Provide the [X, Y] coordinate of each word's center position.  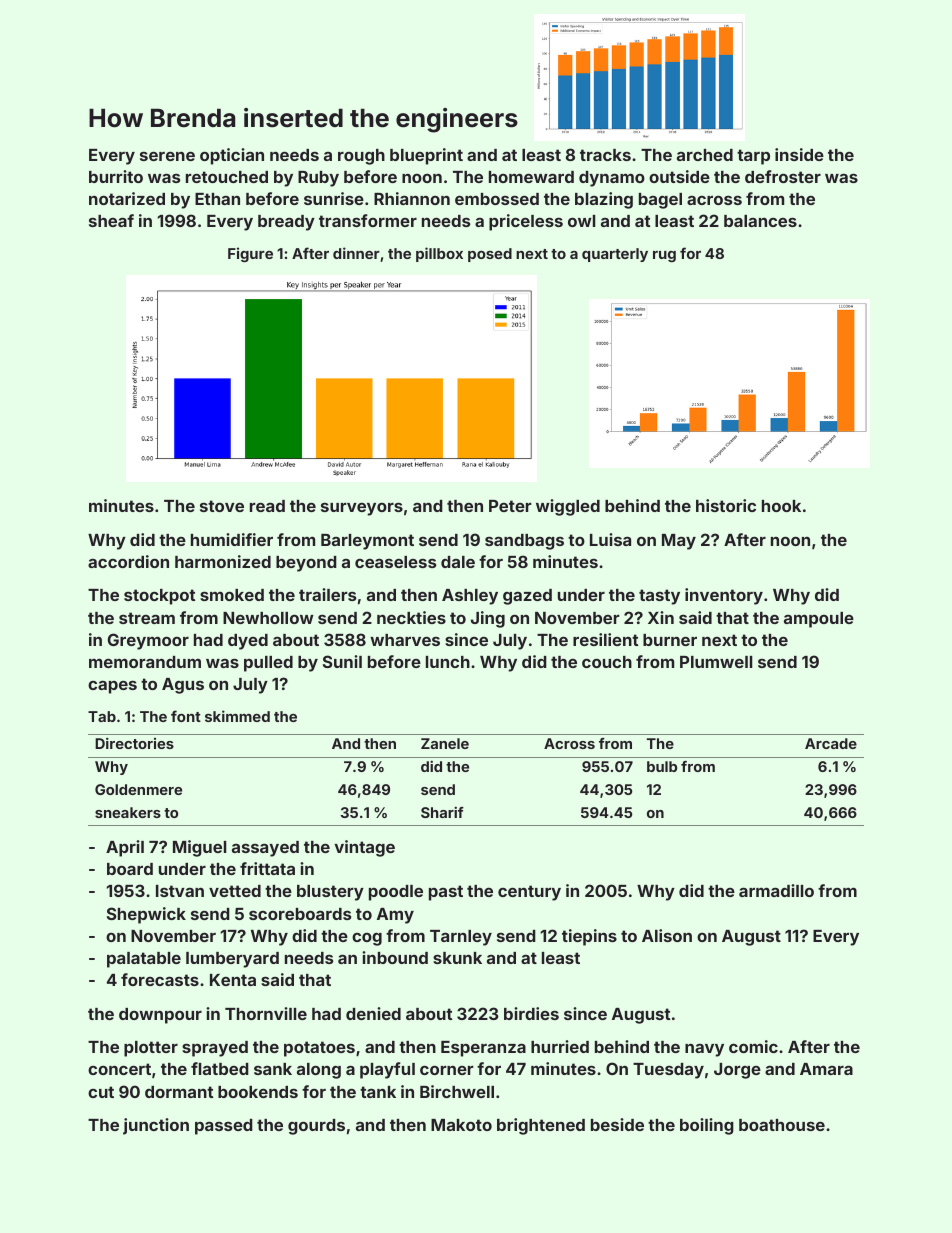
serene [167, 156]
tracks [605, 155]
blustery [330, 893]
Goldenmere [138, 789]
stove [222, 506]
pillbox [439, 254]
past [446, 893]
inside [799, 154]
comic [753, 1046]
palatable [144, 960]
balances [760, 221]
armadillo [776, 890]
